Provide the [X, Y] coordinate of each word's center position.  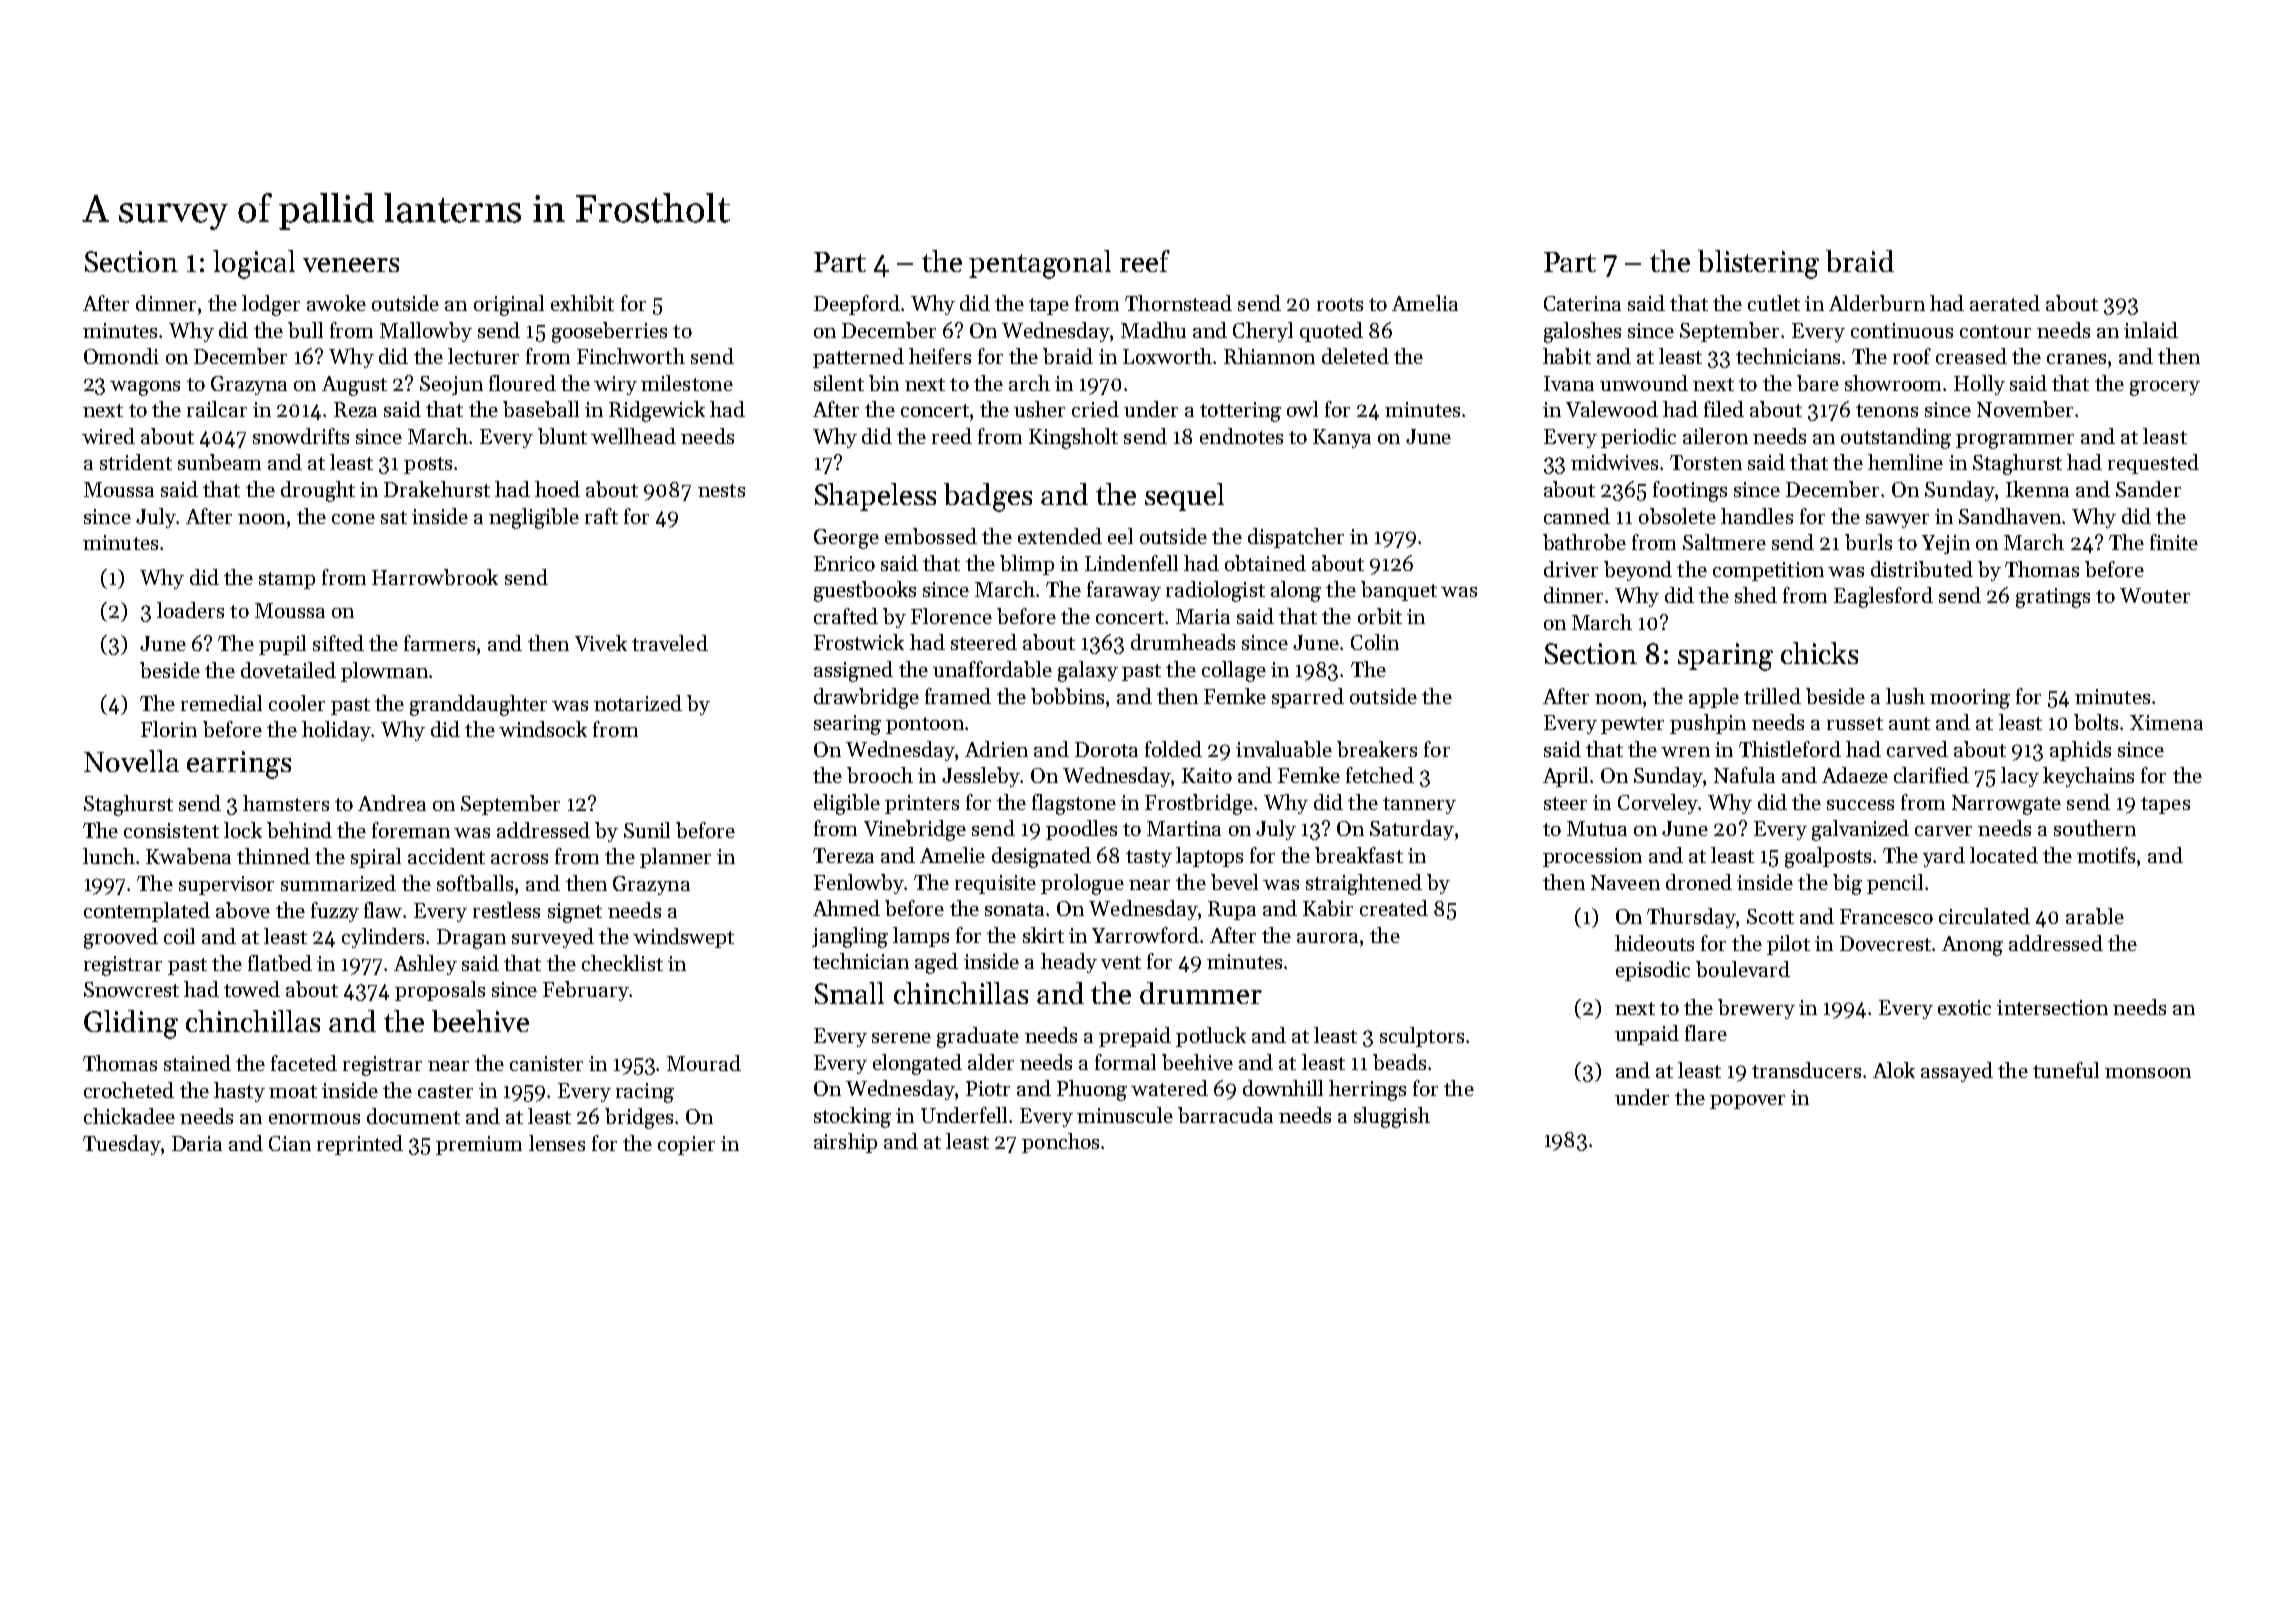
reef [1145, 261]
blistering [1758, 264]
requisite [995, 884]
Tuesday [122, 1145]
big [1847, 884]
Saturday [1412, 830]
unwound [1644, 383]
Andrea [392, 803]
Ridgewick [657, 411]
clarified [1931, 775]
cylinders [384, 938]
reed [952, 436]
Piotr [988, 1088]
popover [1747, 1102]
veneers [351, 265]
